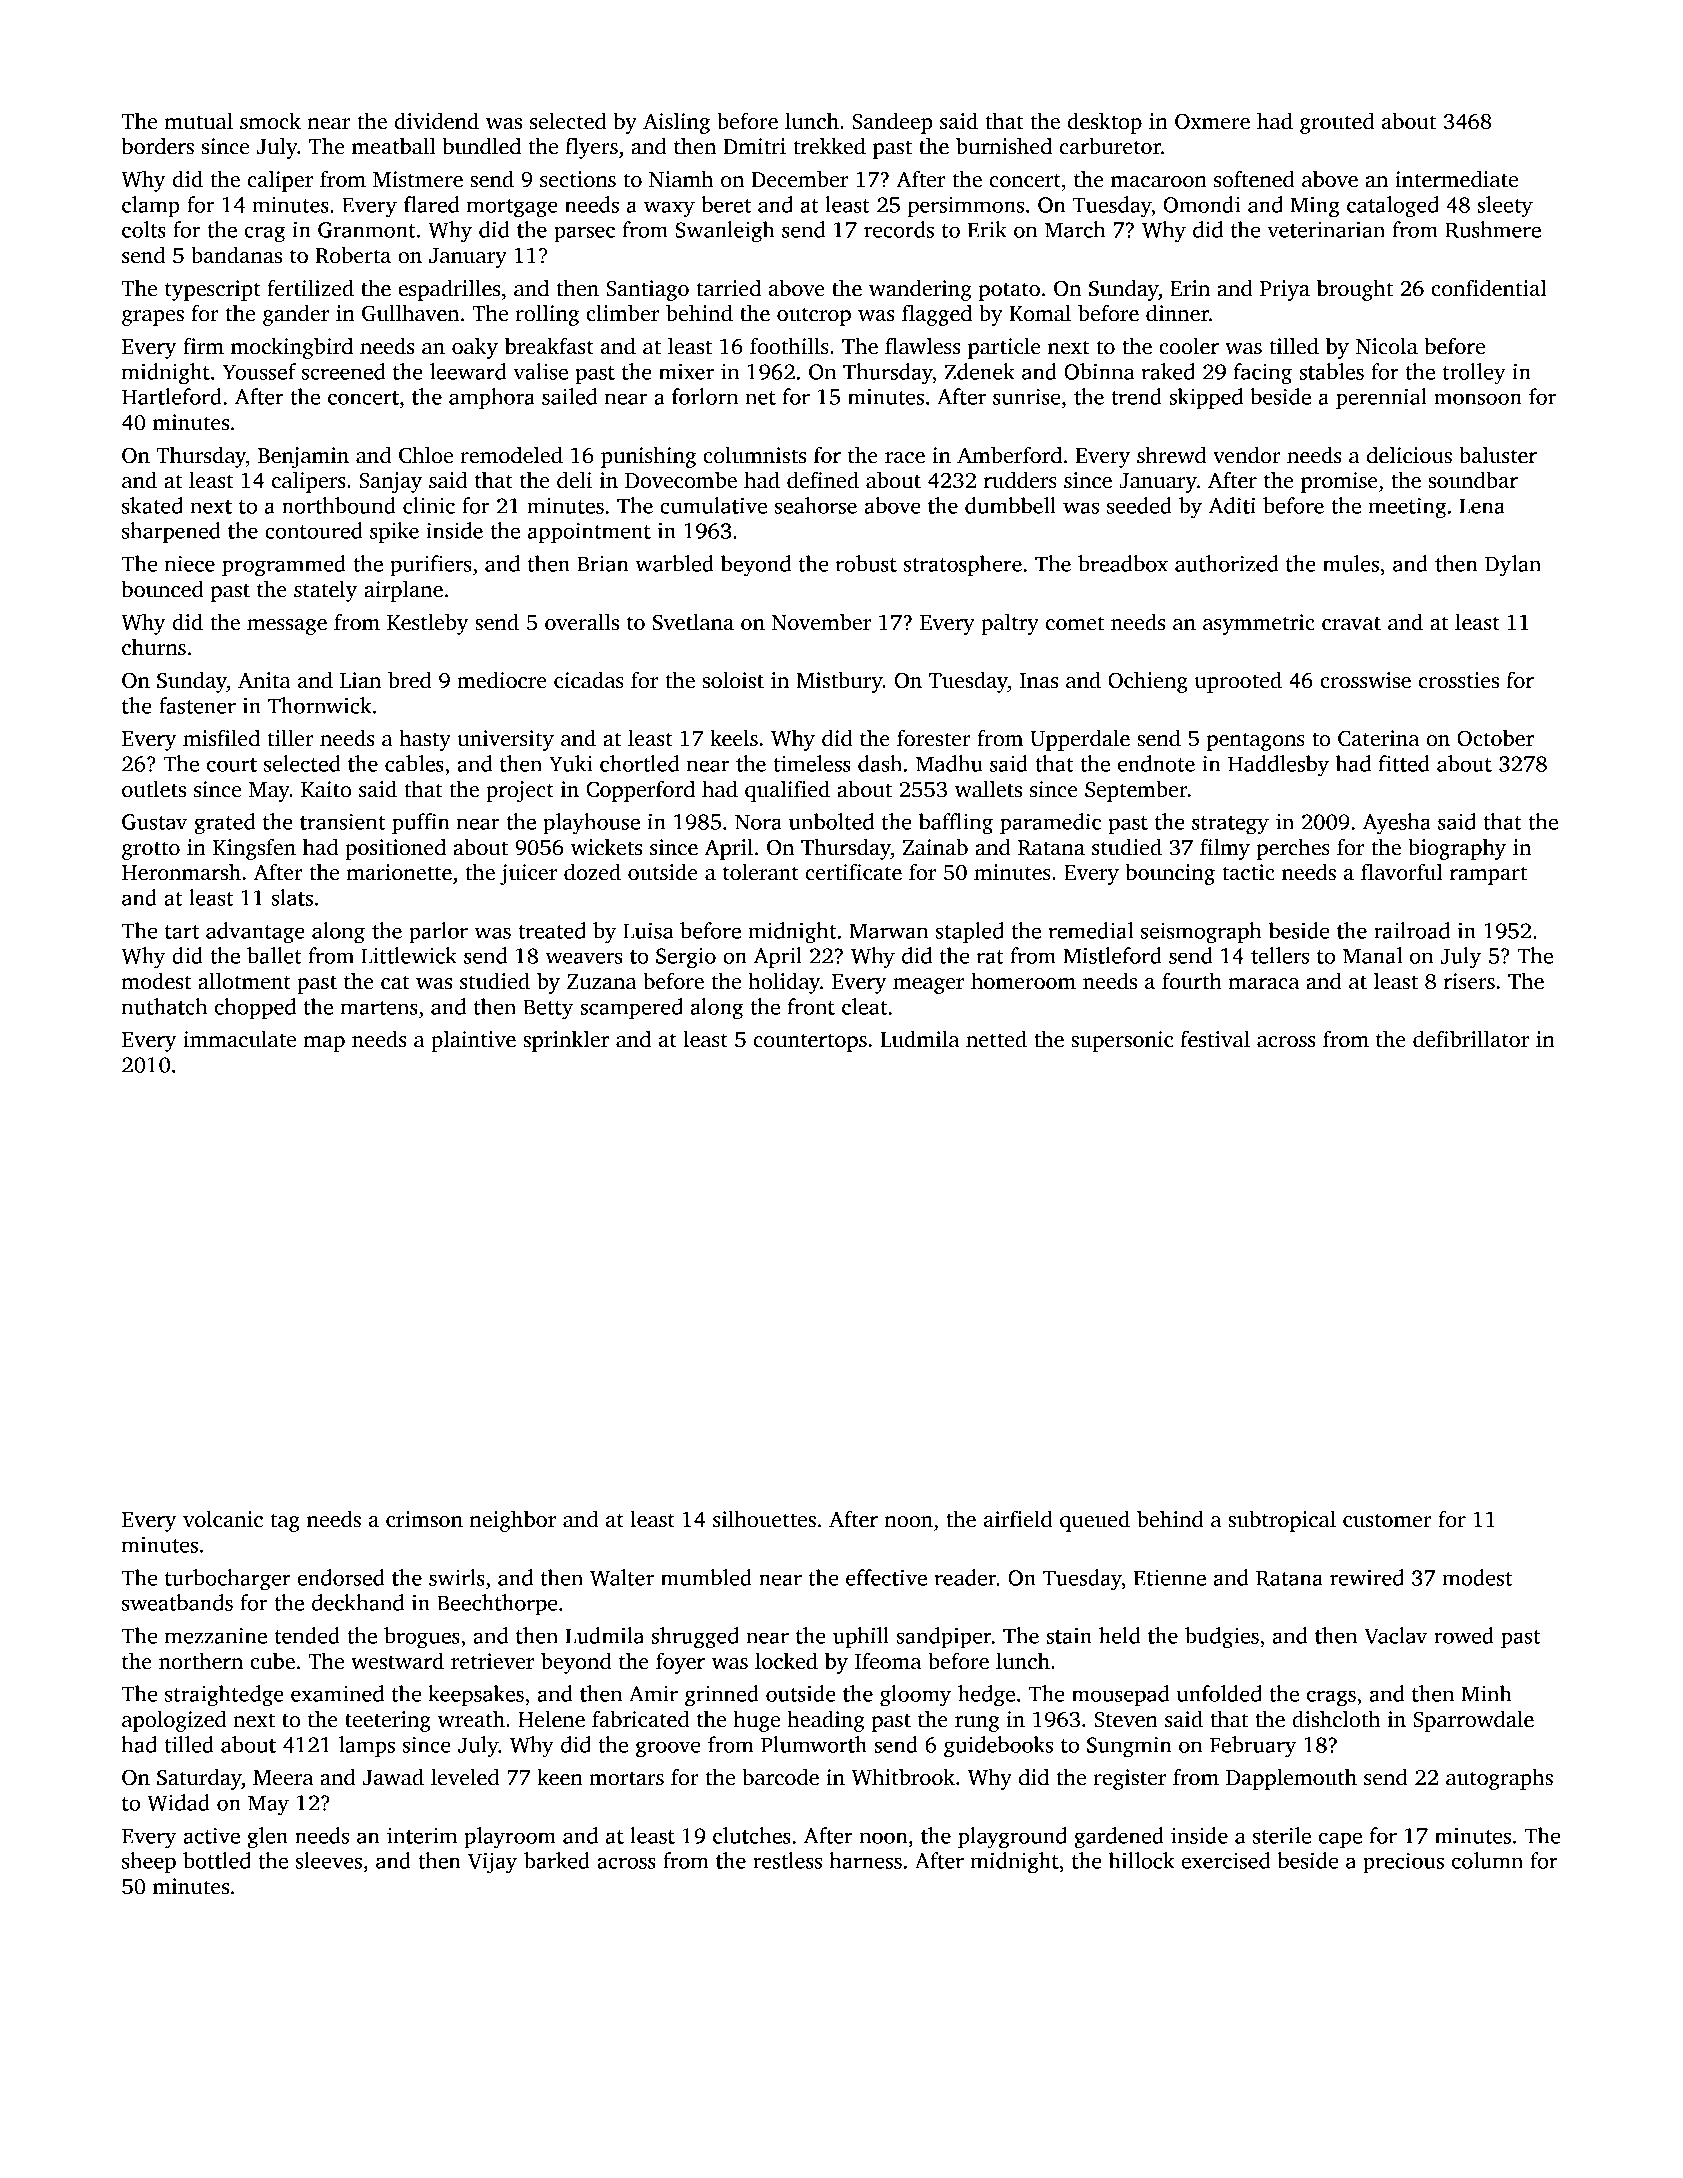  Describe the element at coordinates (1095, 1521) in the document. I see `queued` at that location.
